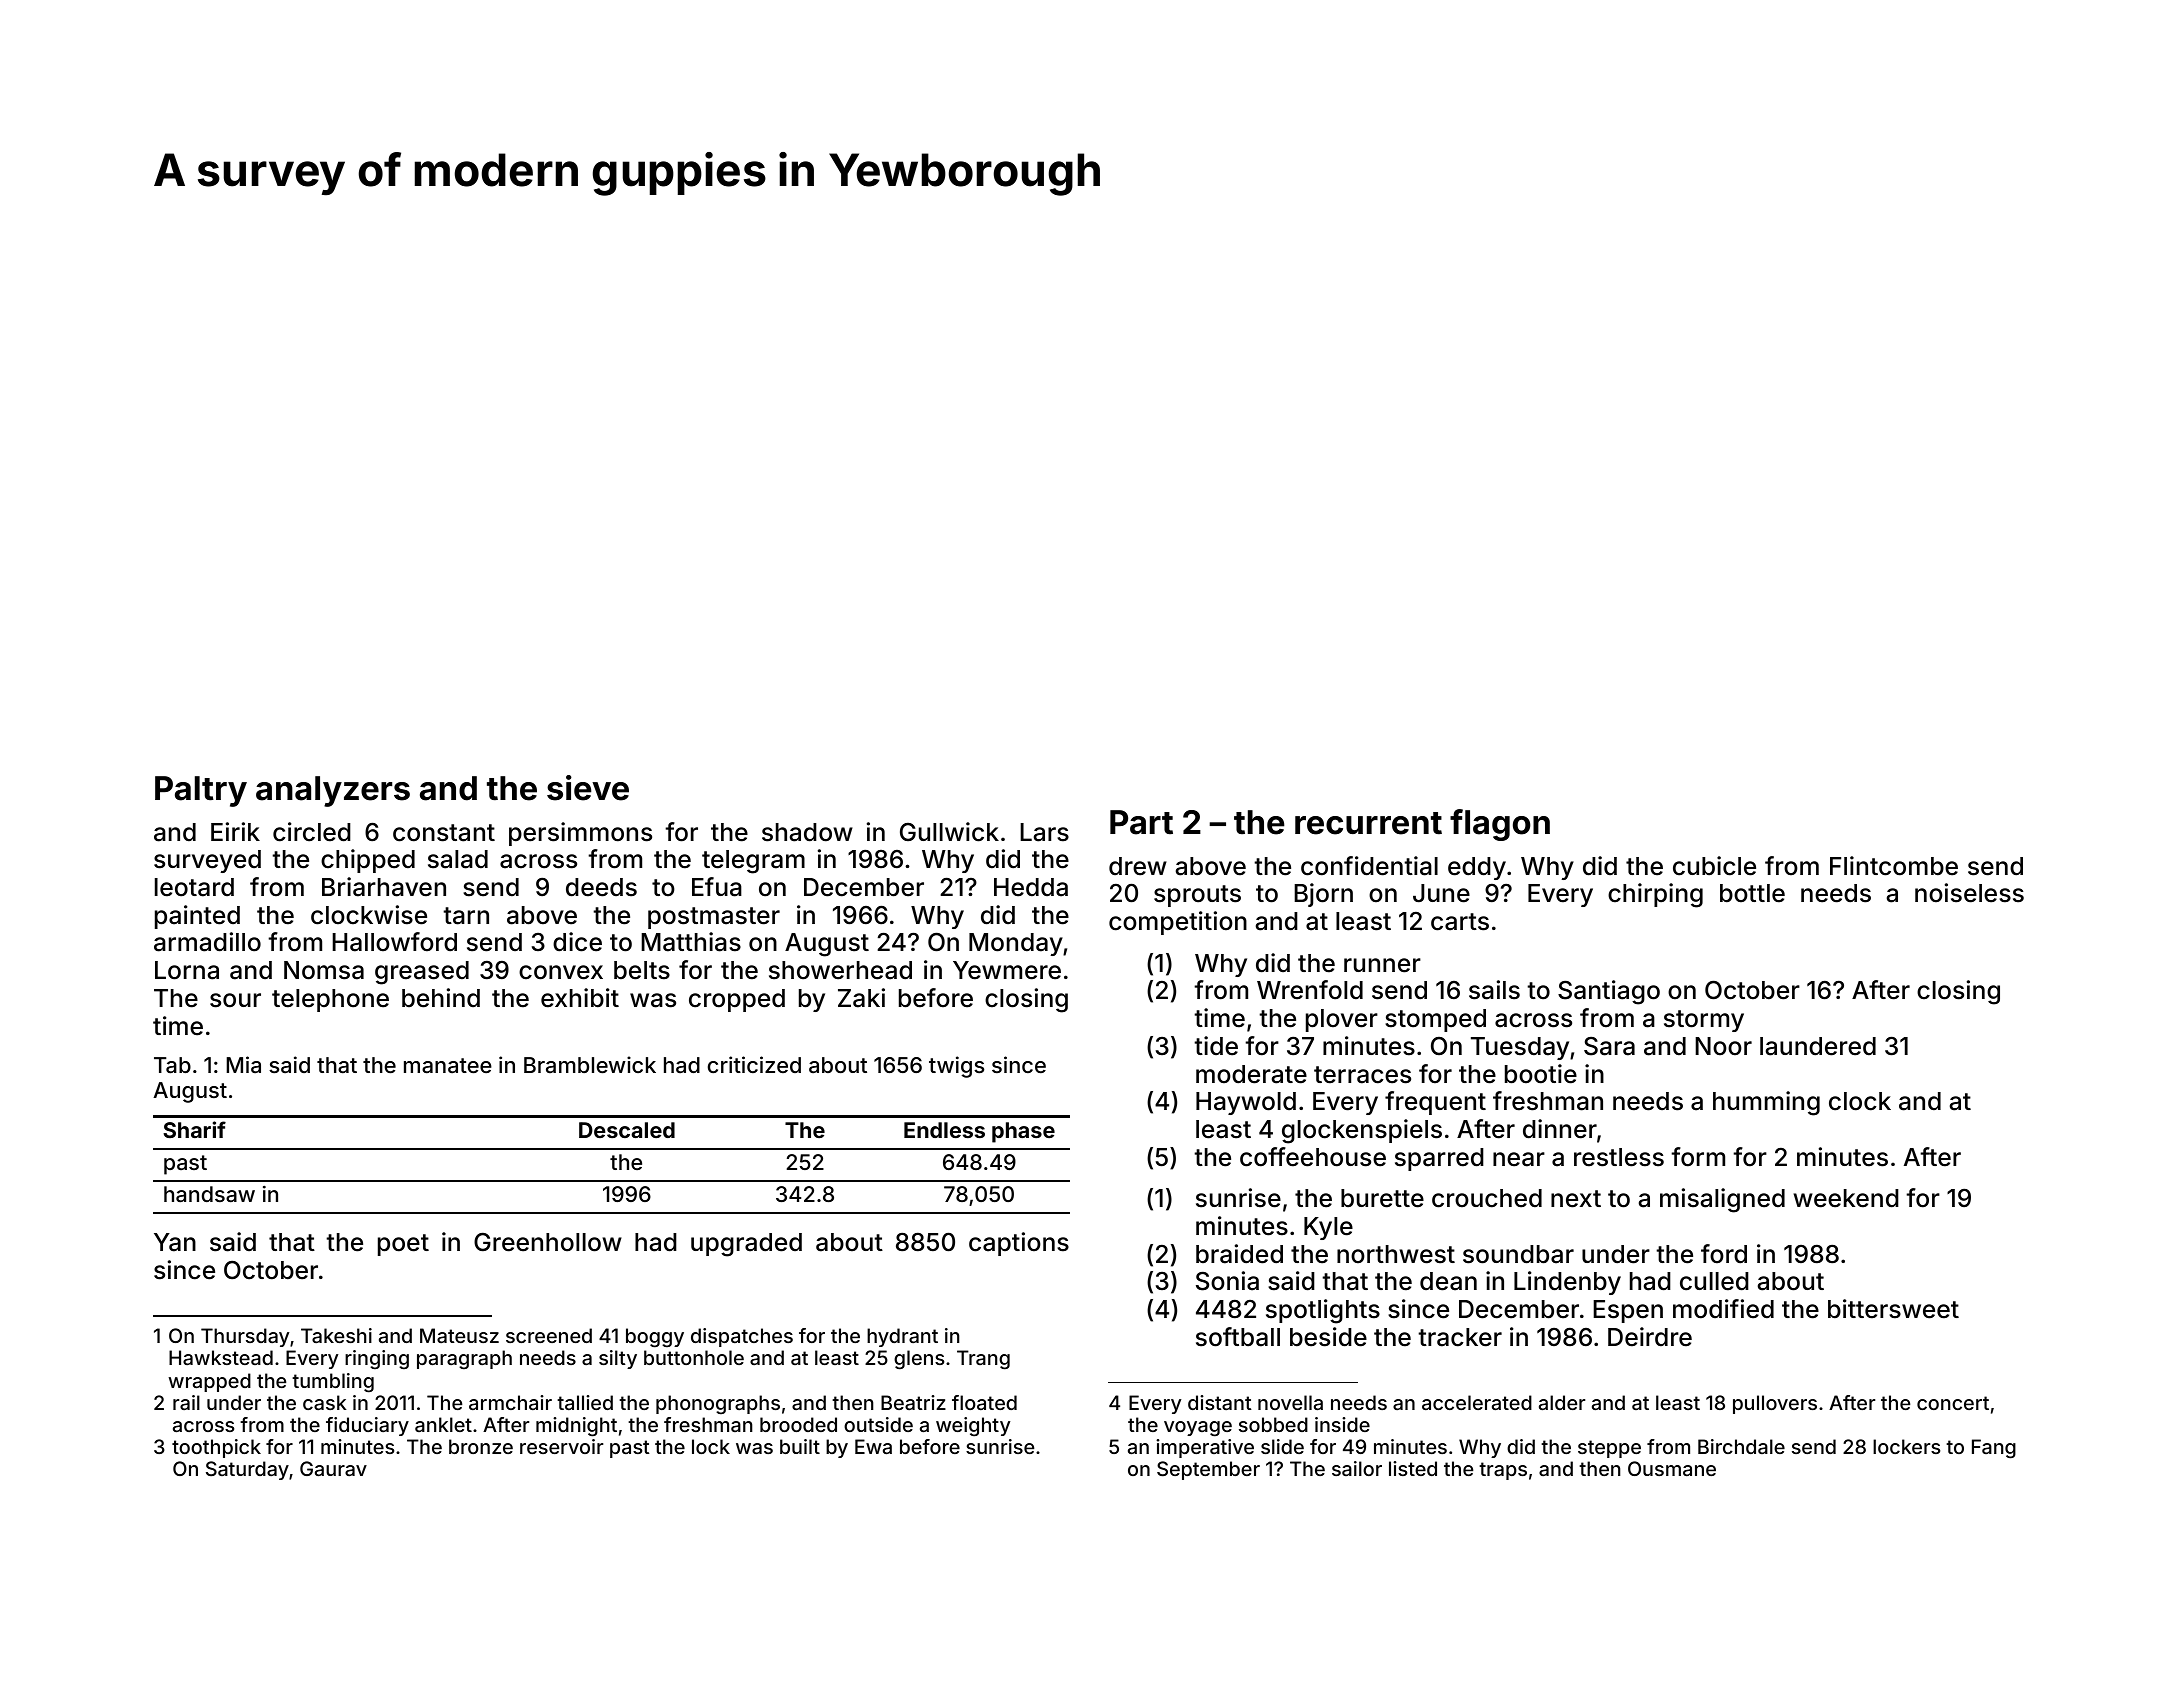 The image size is (2178, 1683). Describe the element at coordinates (949, 832) in the screenshot. I see `Gullwick` at that location.
